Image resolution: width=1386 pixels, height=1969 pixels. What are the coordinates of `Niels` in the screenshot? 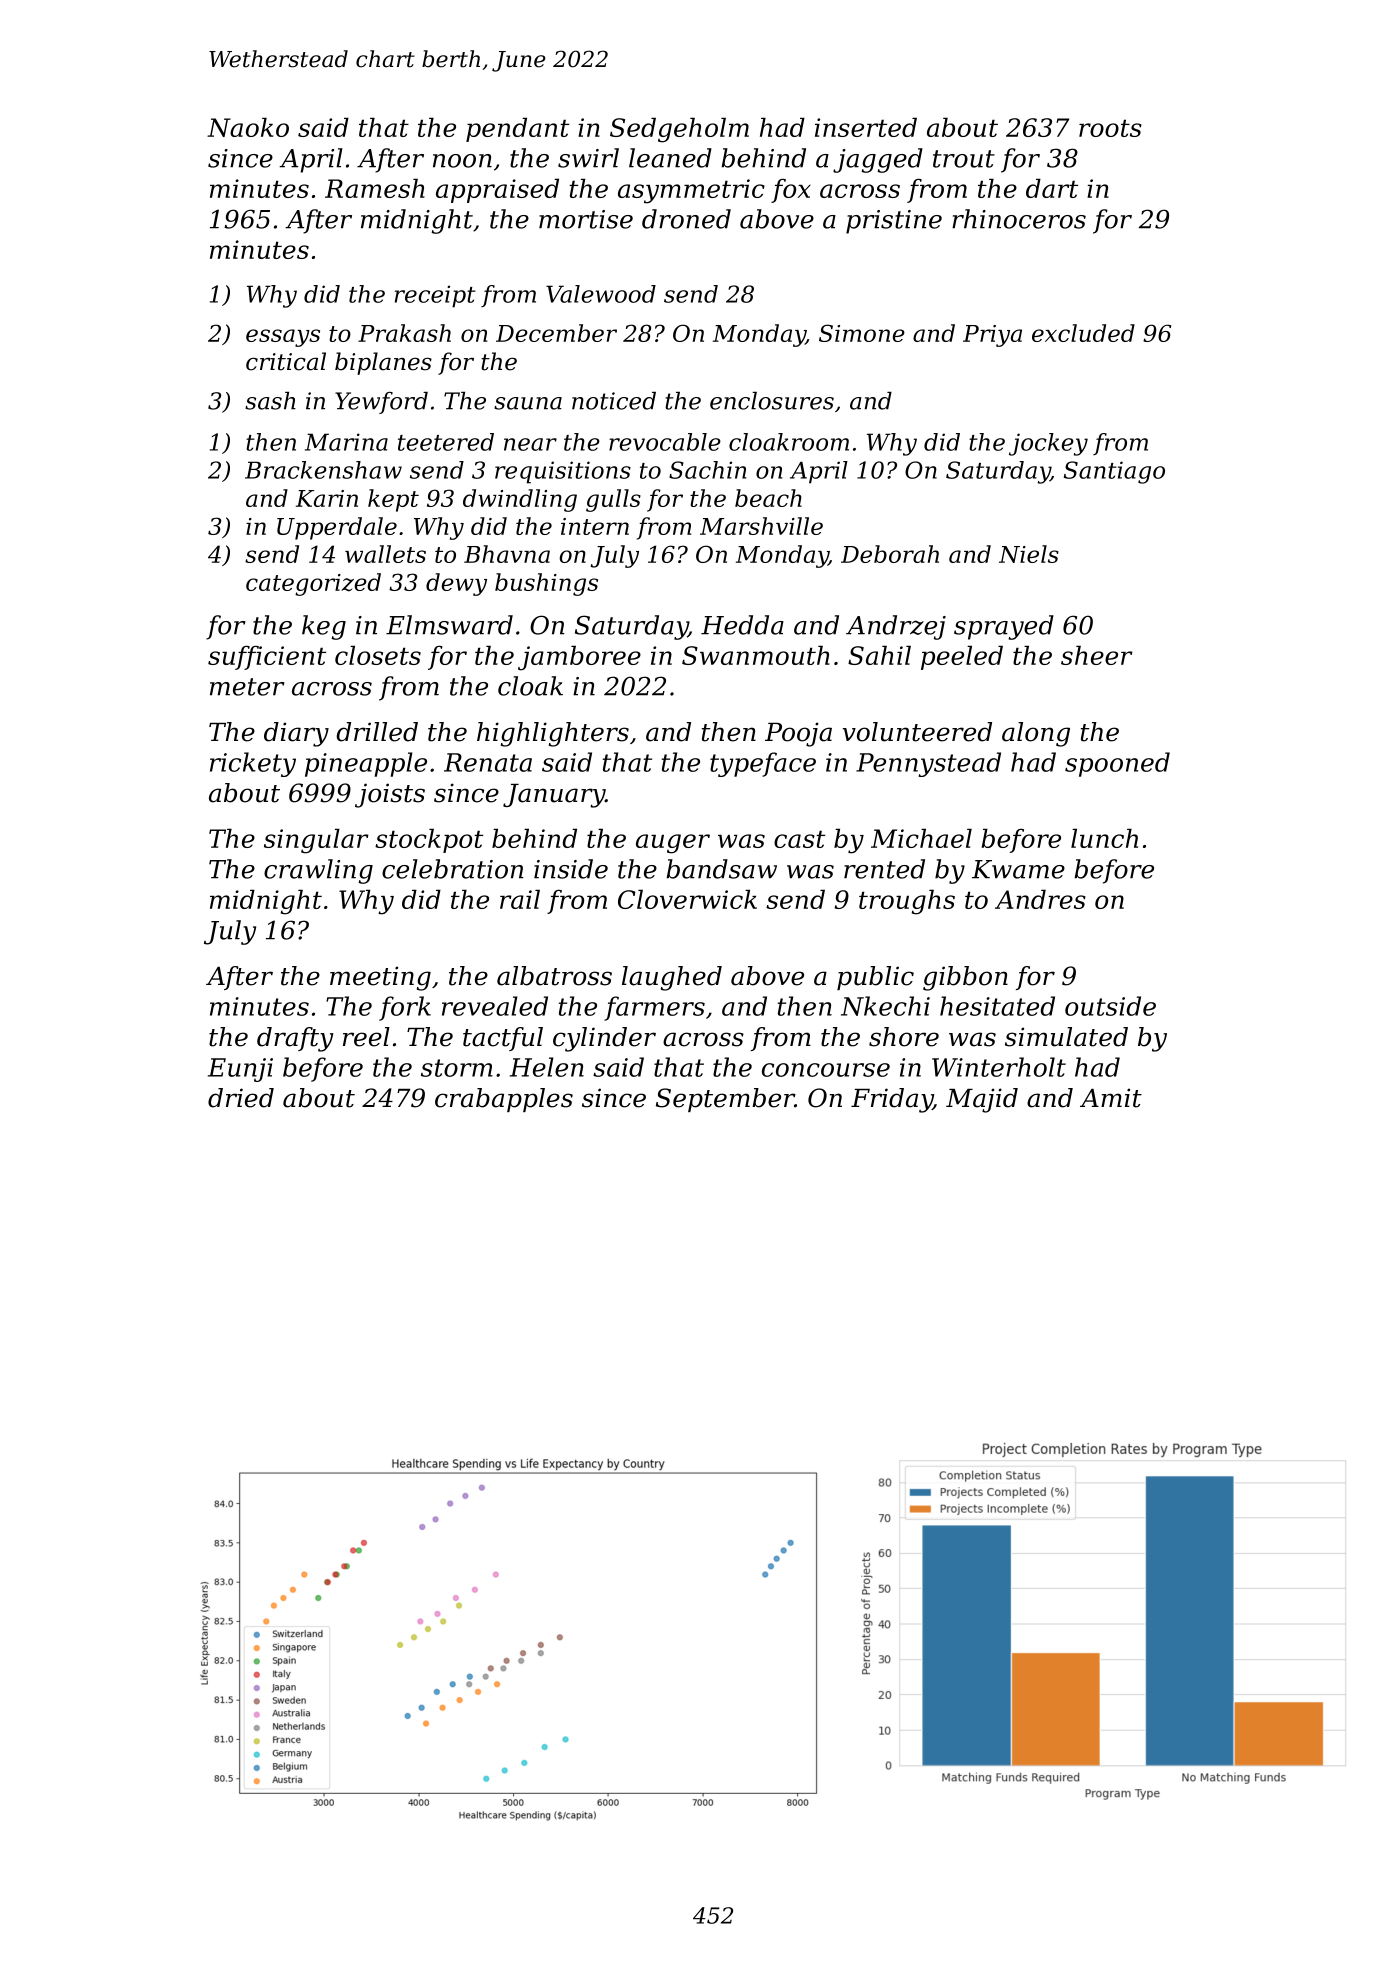 It's located at (1029, 554).
